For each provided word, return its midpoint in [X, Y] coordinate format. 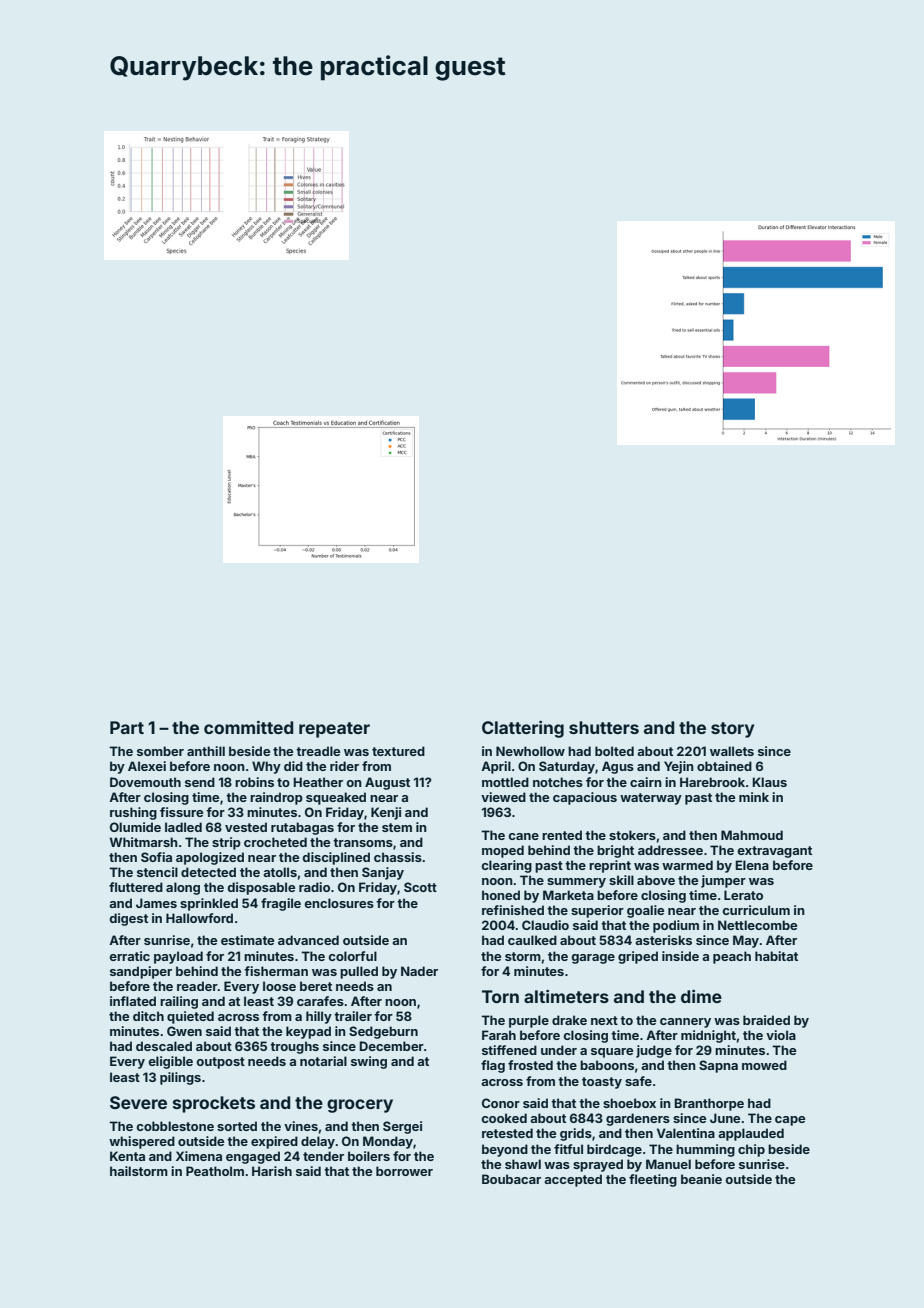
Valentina [686, 1133]
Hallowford [199, 918]
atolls [280, 872]
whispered [142, 1142]
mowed [764, 1065]
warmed [687, 865]
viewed [503, 797]
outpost [220, 1063]
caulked [532, 940]
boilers [369, 1156]
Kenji [386, 813]
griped [638, 957]
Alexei [147, 766]
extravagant [774, 852]
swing [369, 1062]
